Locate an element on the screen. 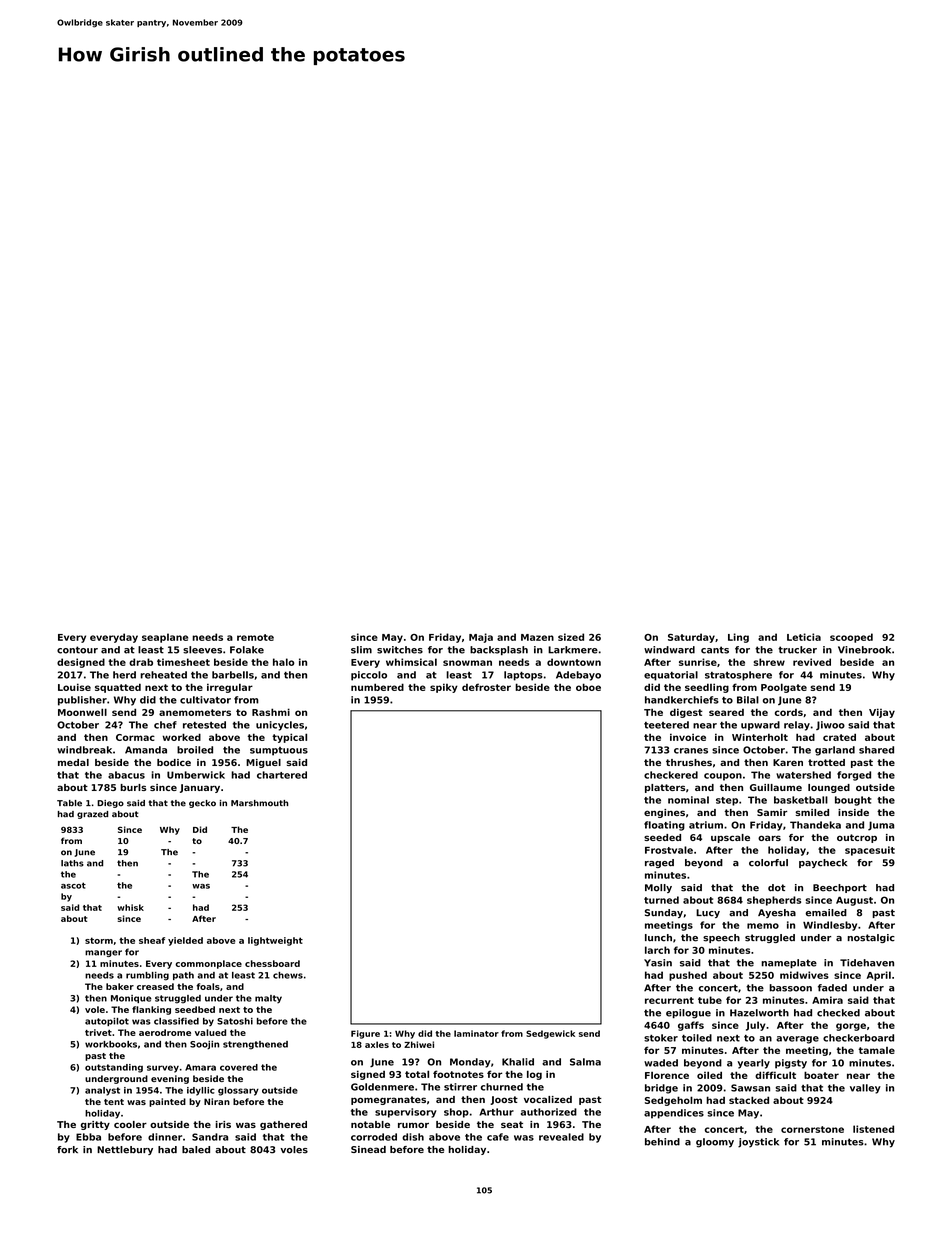 The width and height of the screenshot is (952, 1233). Leticia is located at coordinates (804, 637).
